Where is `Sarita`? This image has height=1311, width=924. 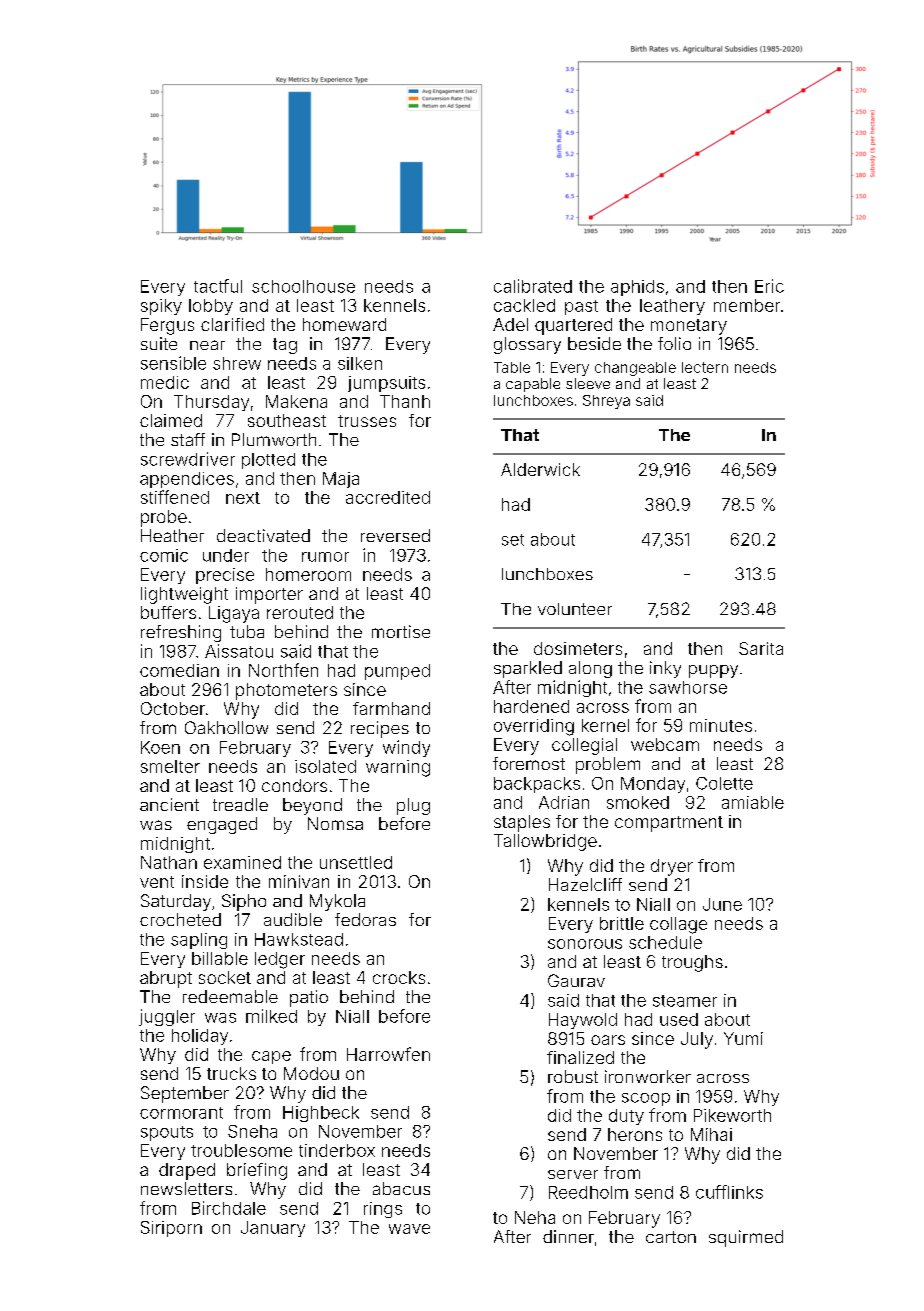 Sarita is located at coordinates (761, 648).
